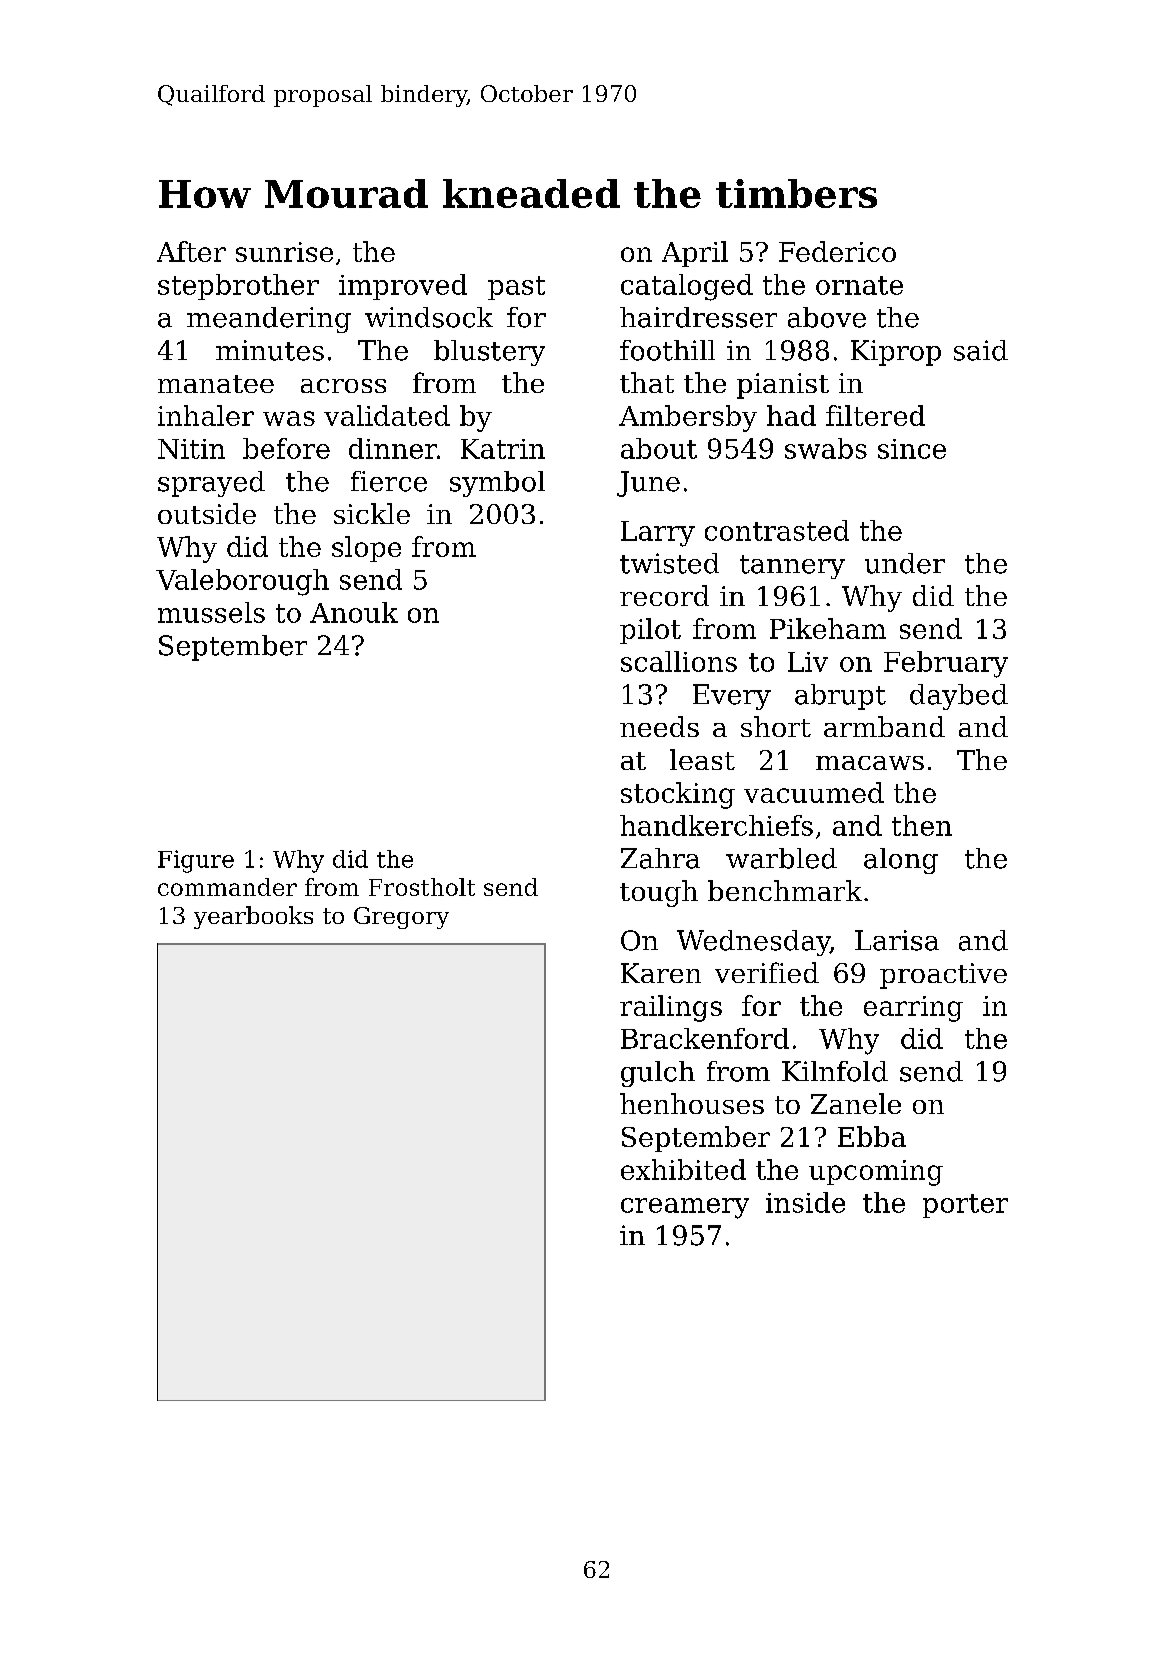 The height and width of the page is (1654, 1165). Describe the element at coordinates (211, 484) in the page. I see `sprayed` at that location.
